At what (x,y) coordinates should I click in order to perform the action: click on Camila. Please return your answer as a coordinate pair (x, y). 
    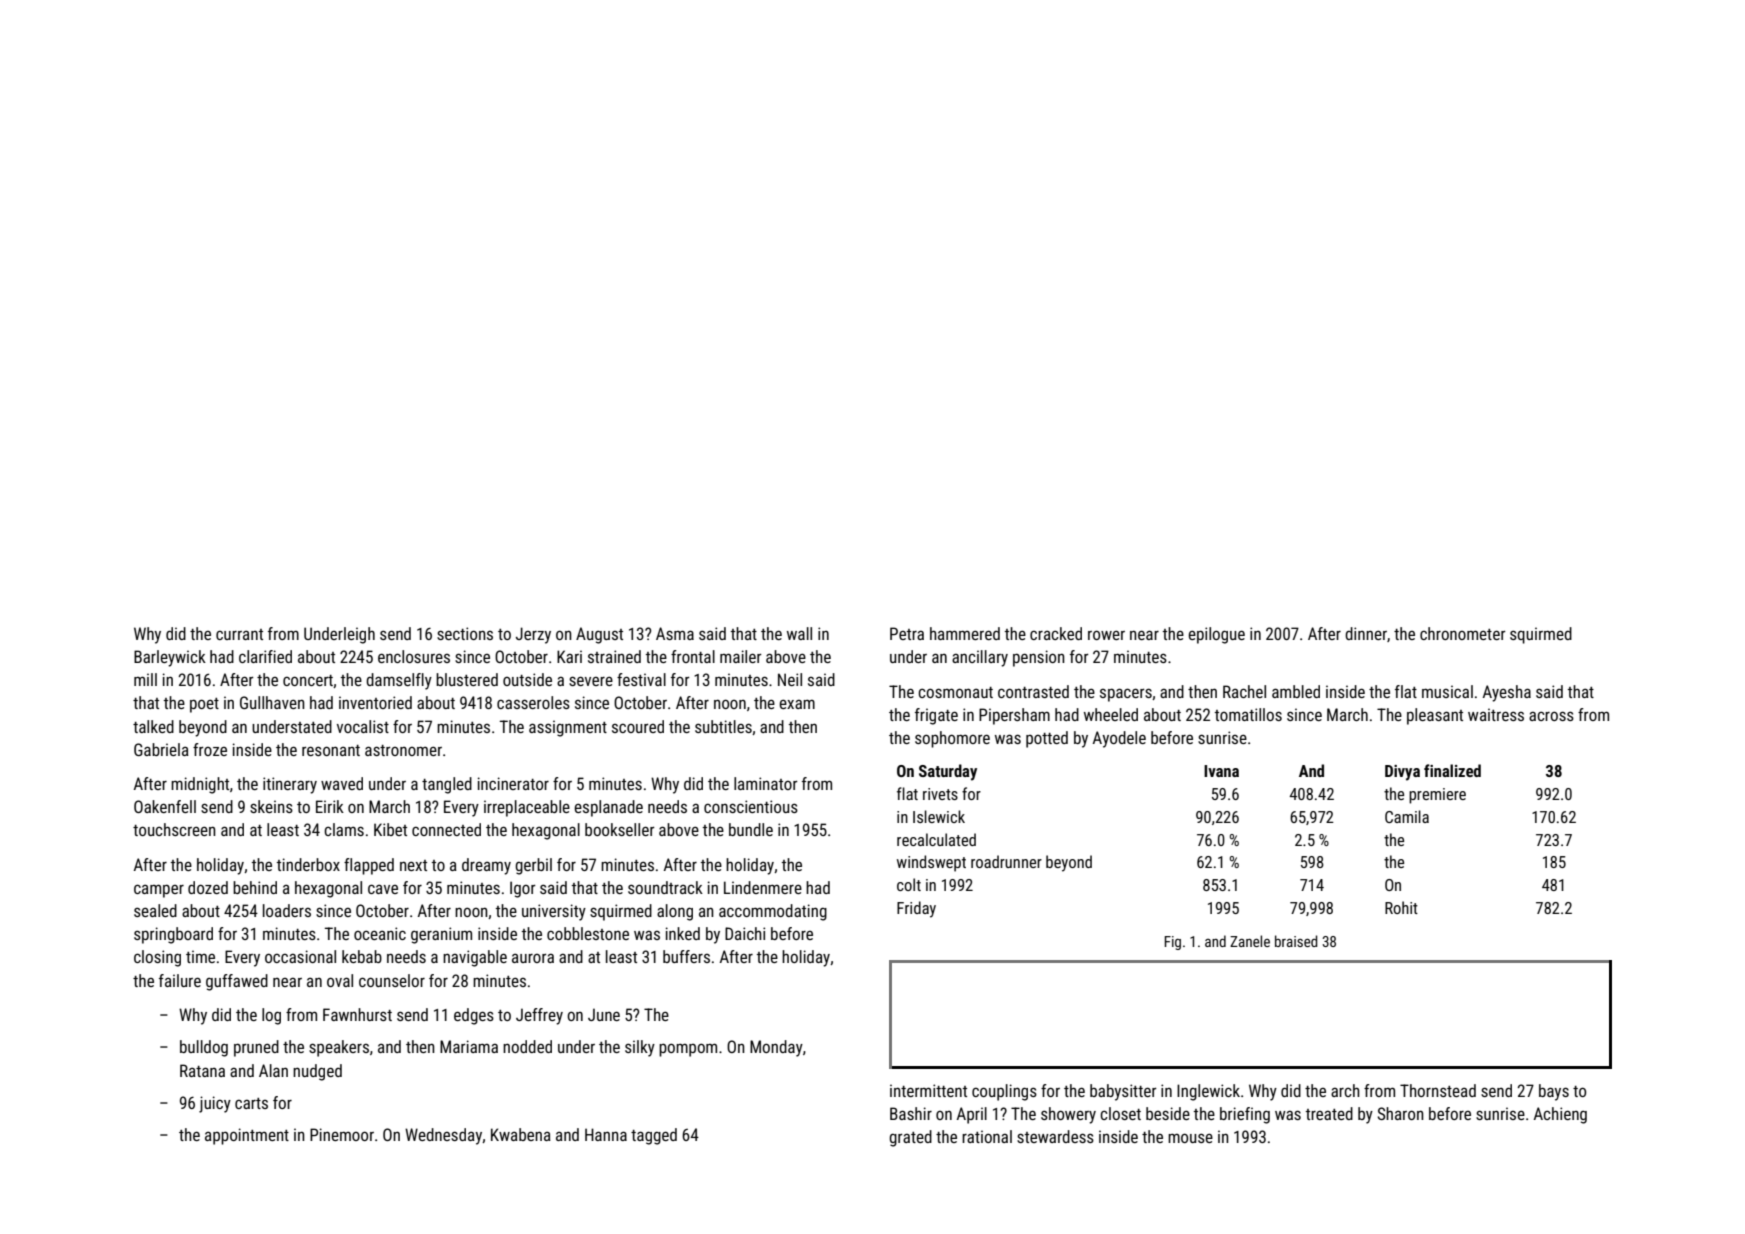
    Looking at the image, I should click on (1407, 816).
